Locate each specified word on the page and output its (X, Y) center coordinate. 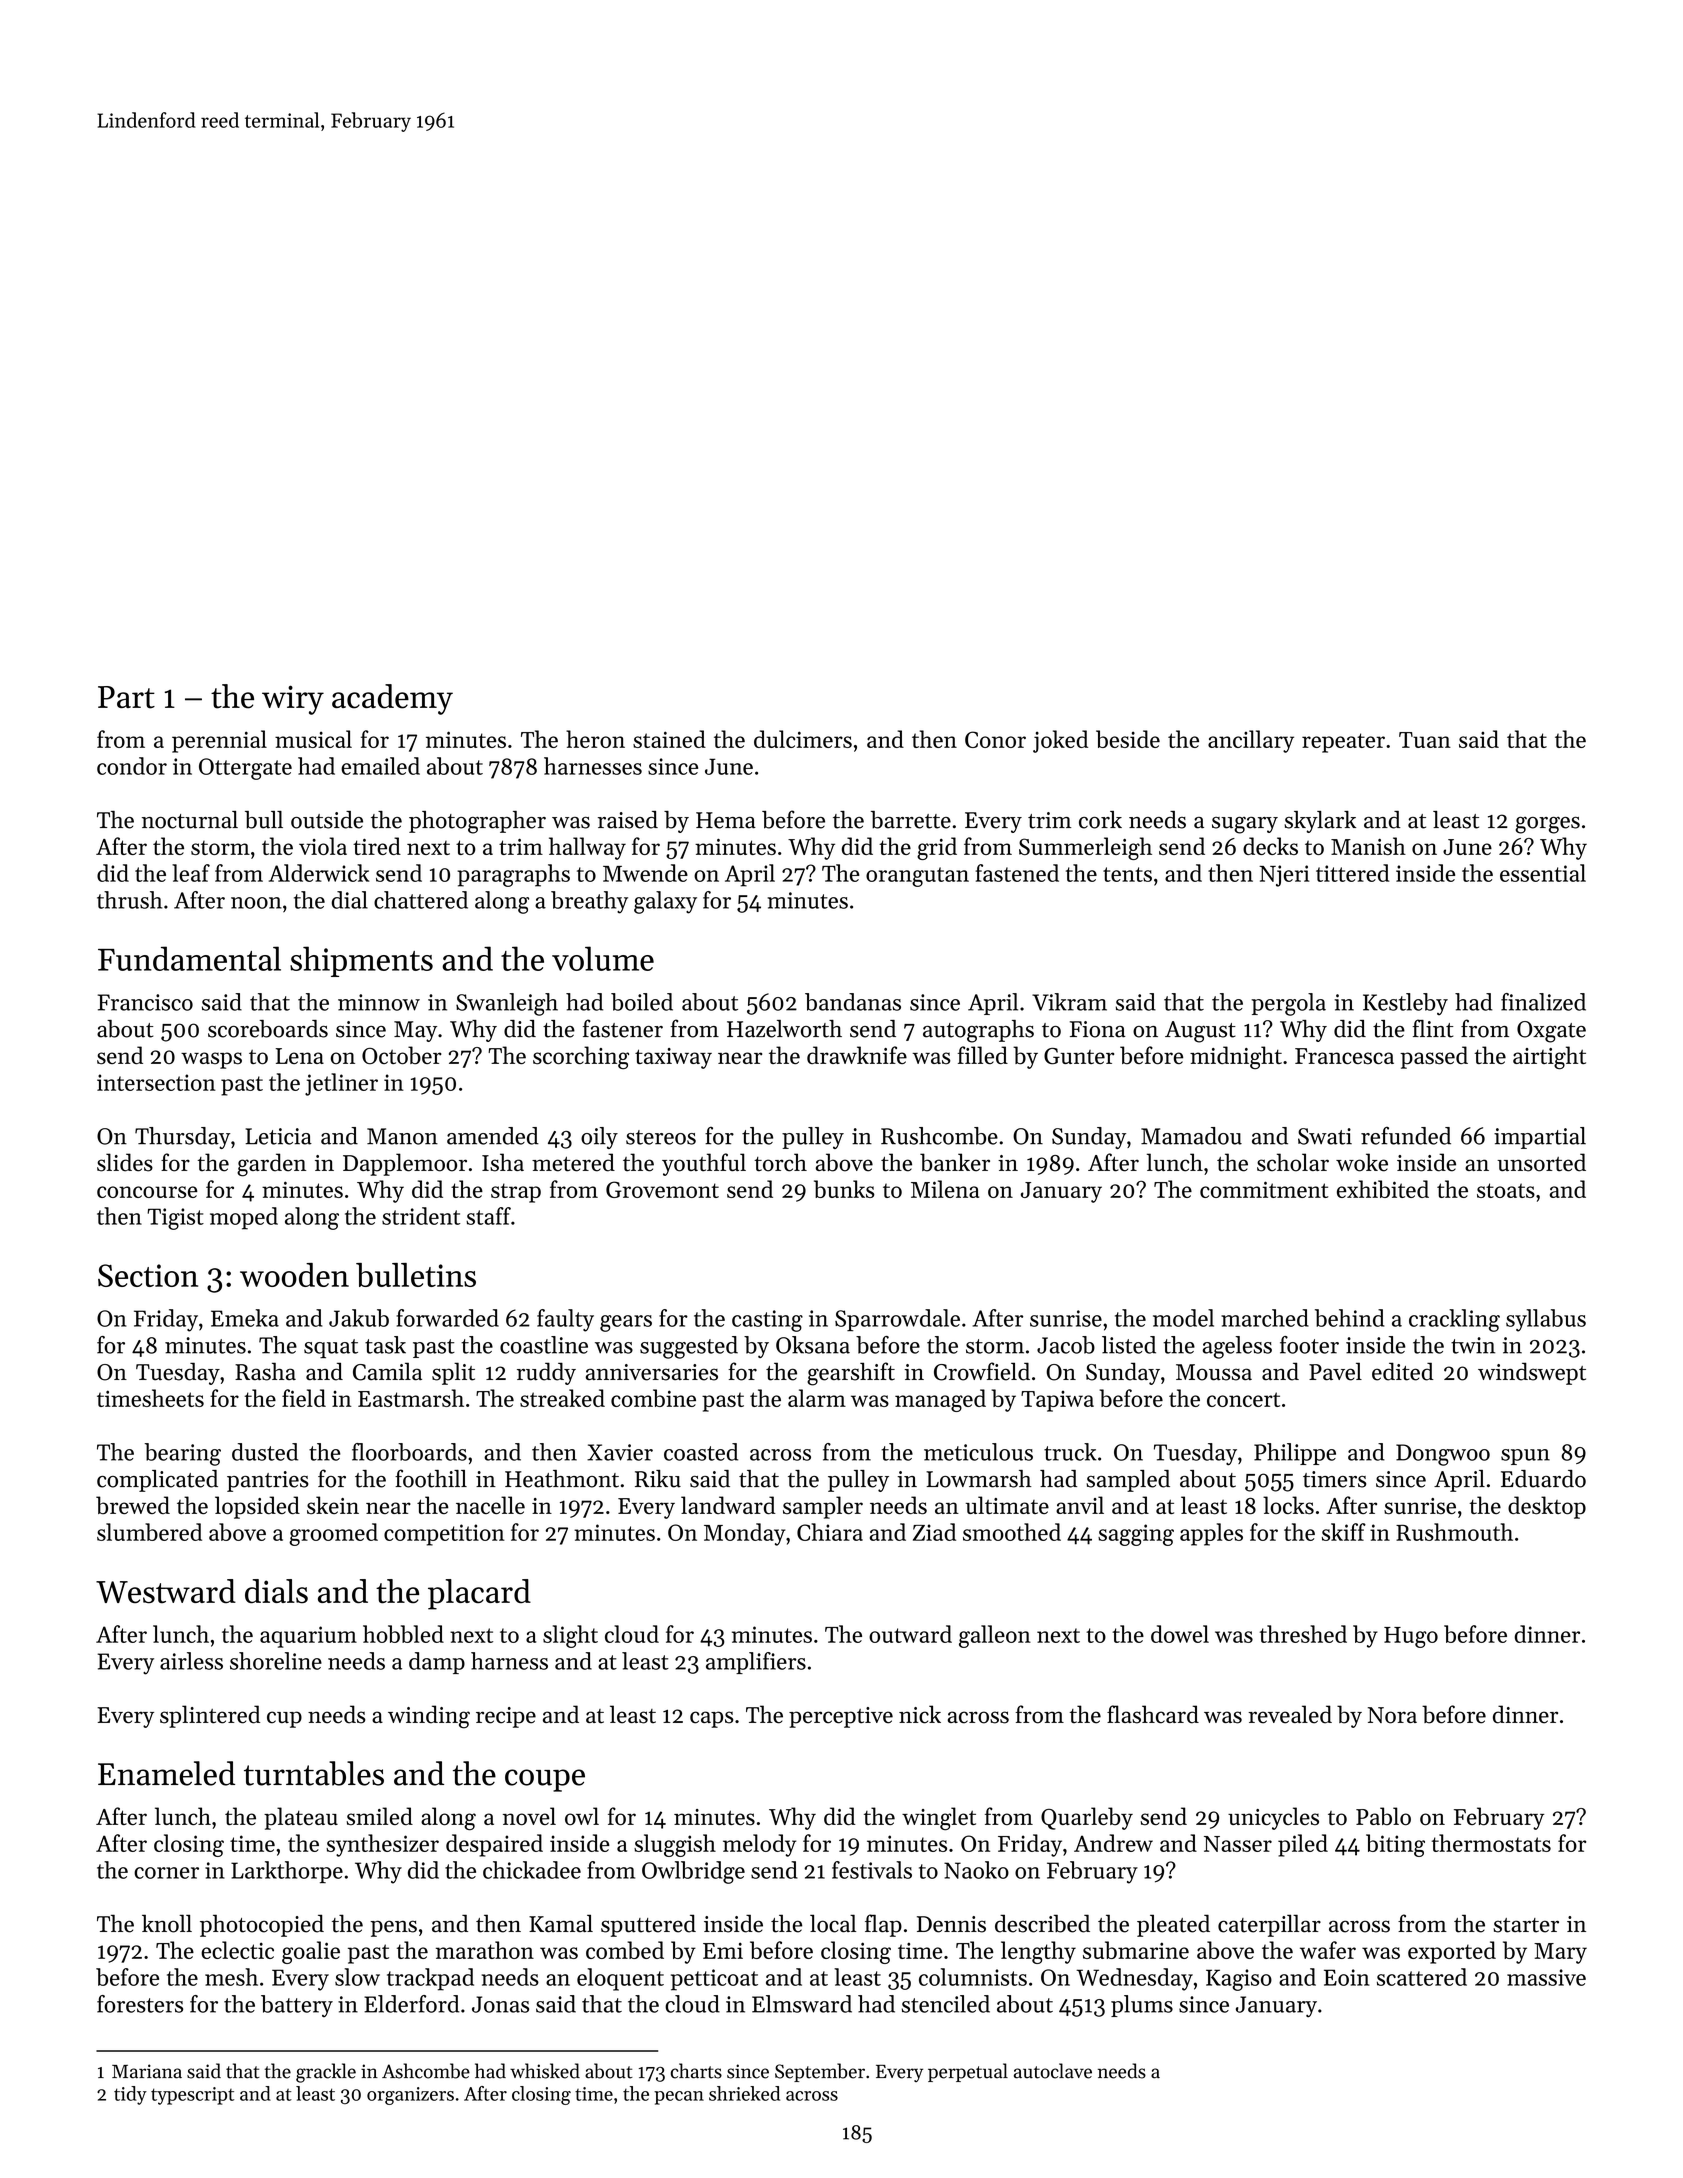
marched (1265, 1318)
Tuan (1425, 740)
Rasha (265, 1371)
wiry (293, 700)
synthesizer (382, 1845)
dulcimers (803, 739)
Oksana (813, 1345)
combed (625, 1950)
